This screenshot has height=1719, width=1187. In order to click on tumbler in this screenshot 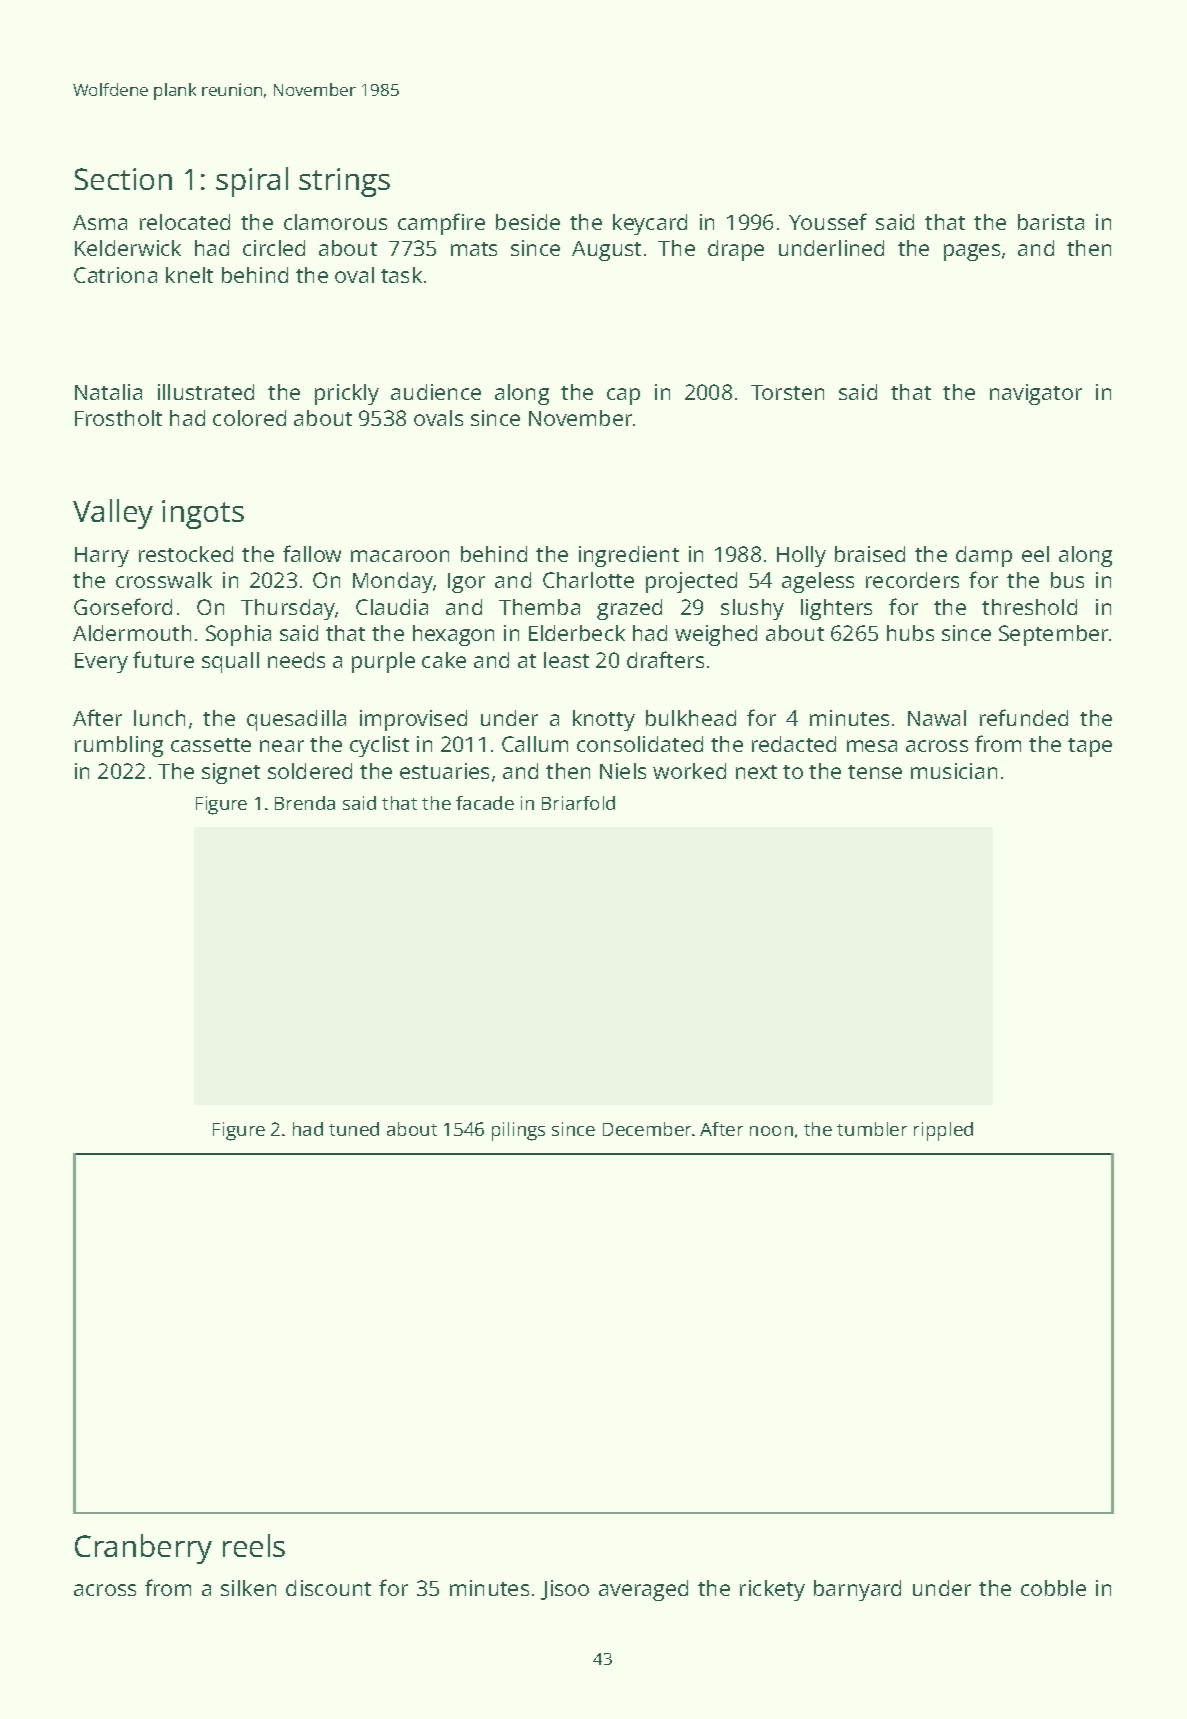, I will do `click(872, 1129)`.
